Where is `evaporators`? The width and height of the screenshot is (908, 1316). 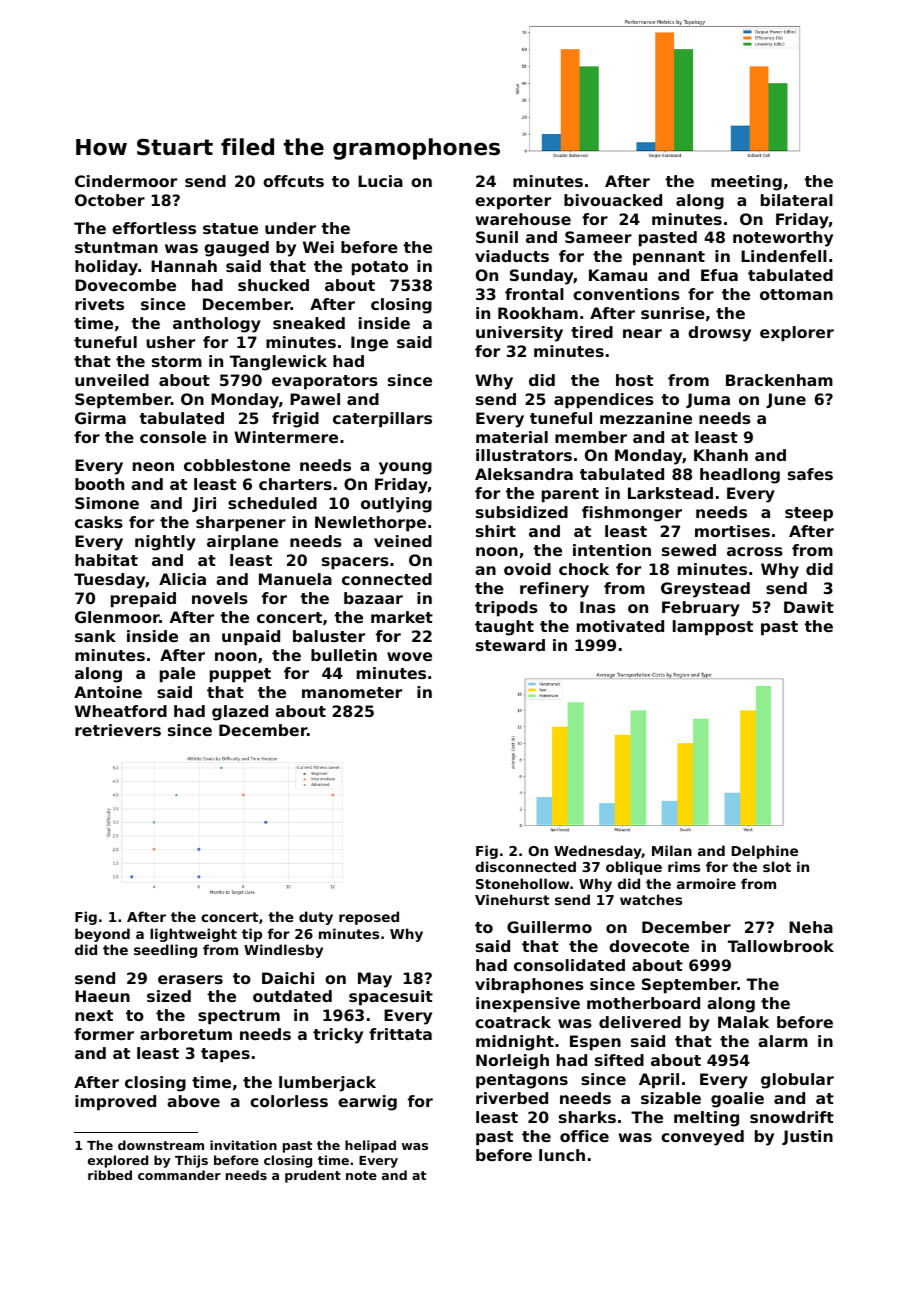
evaporators is located at coordinates (325, 382).
